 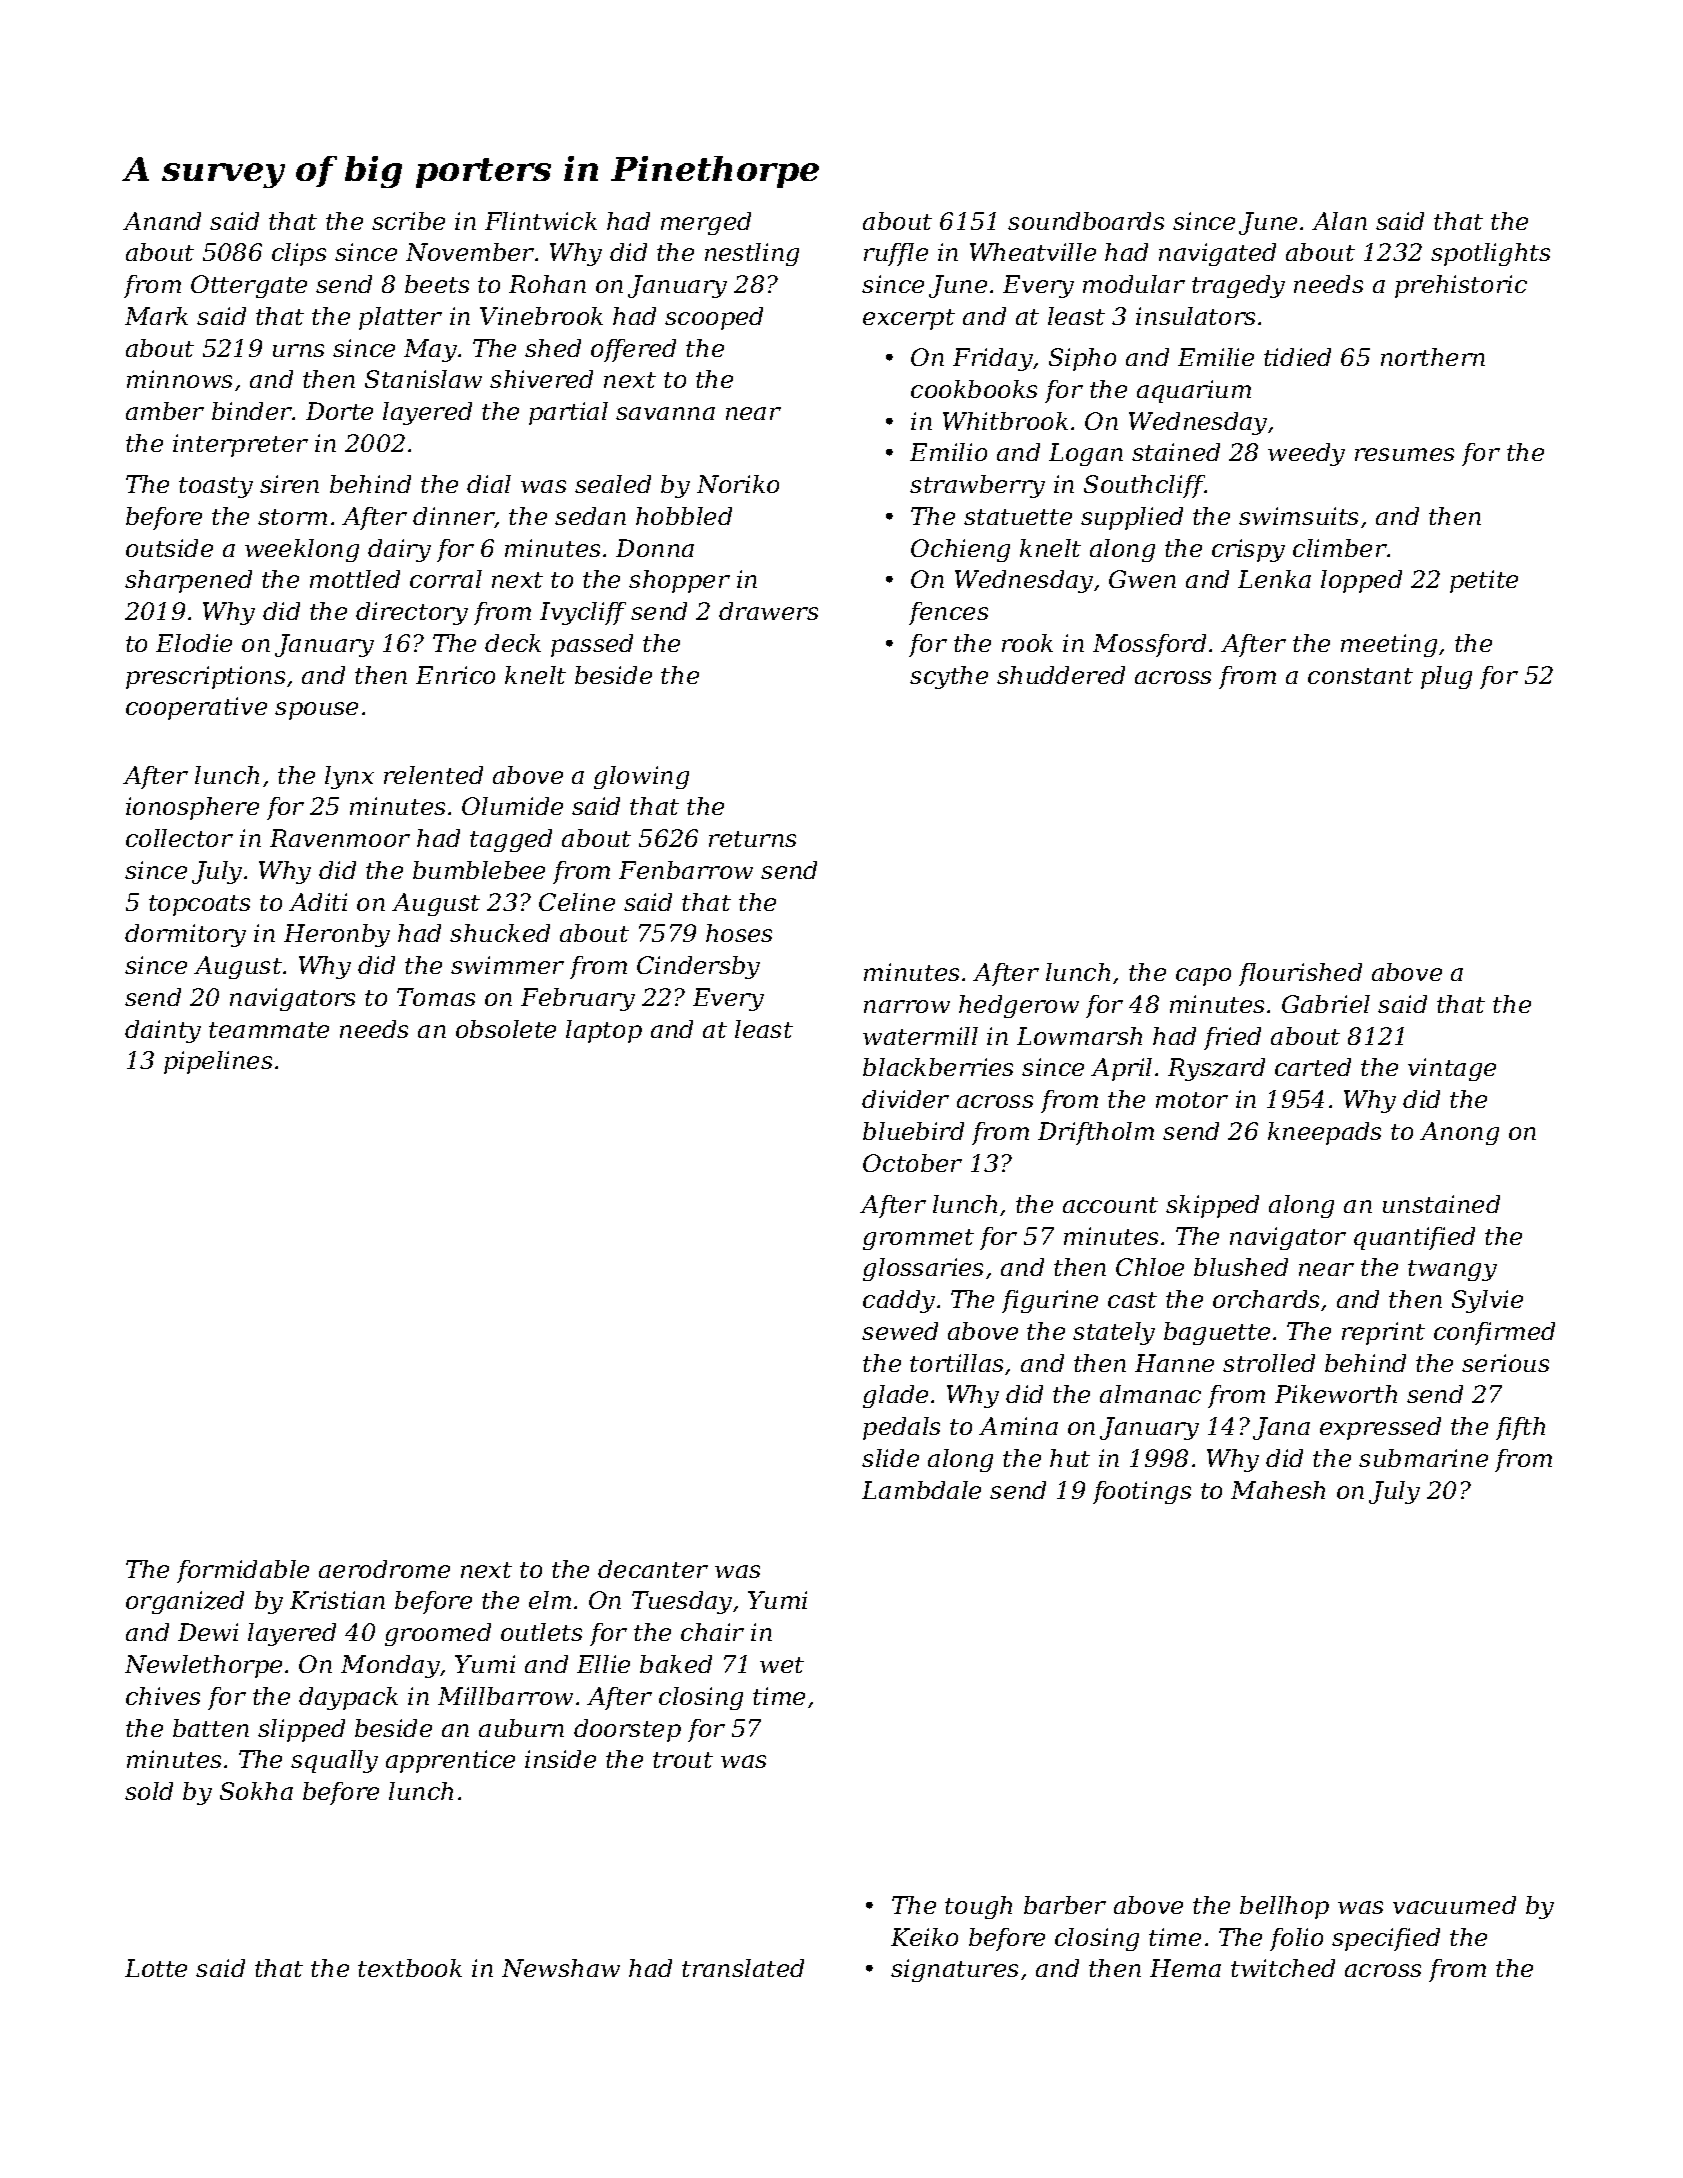 I want to click on fences, so click(x=948, y=613).
